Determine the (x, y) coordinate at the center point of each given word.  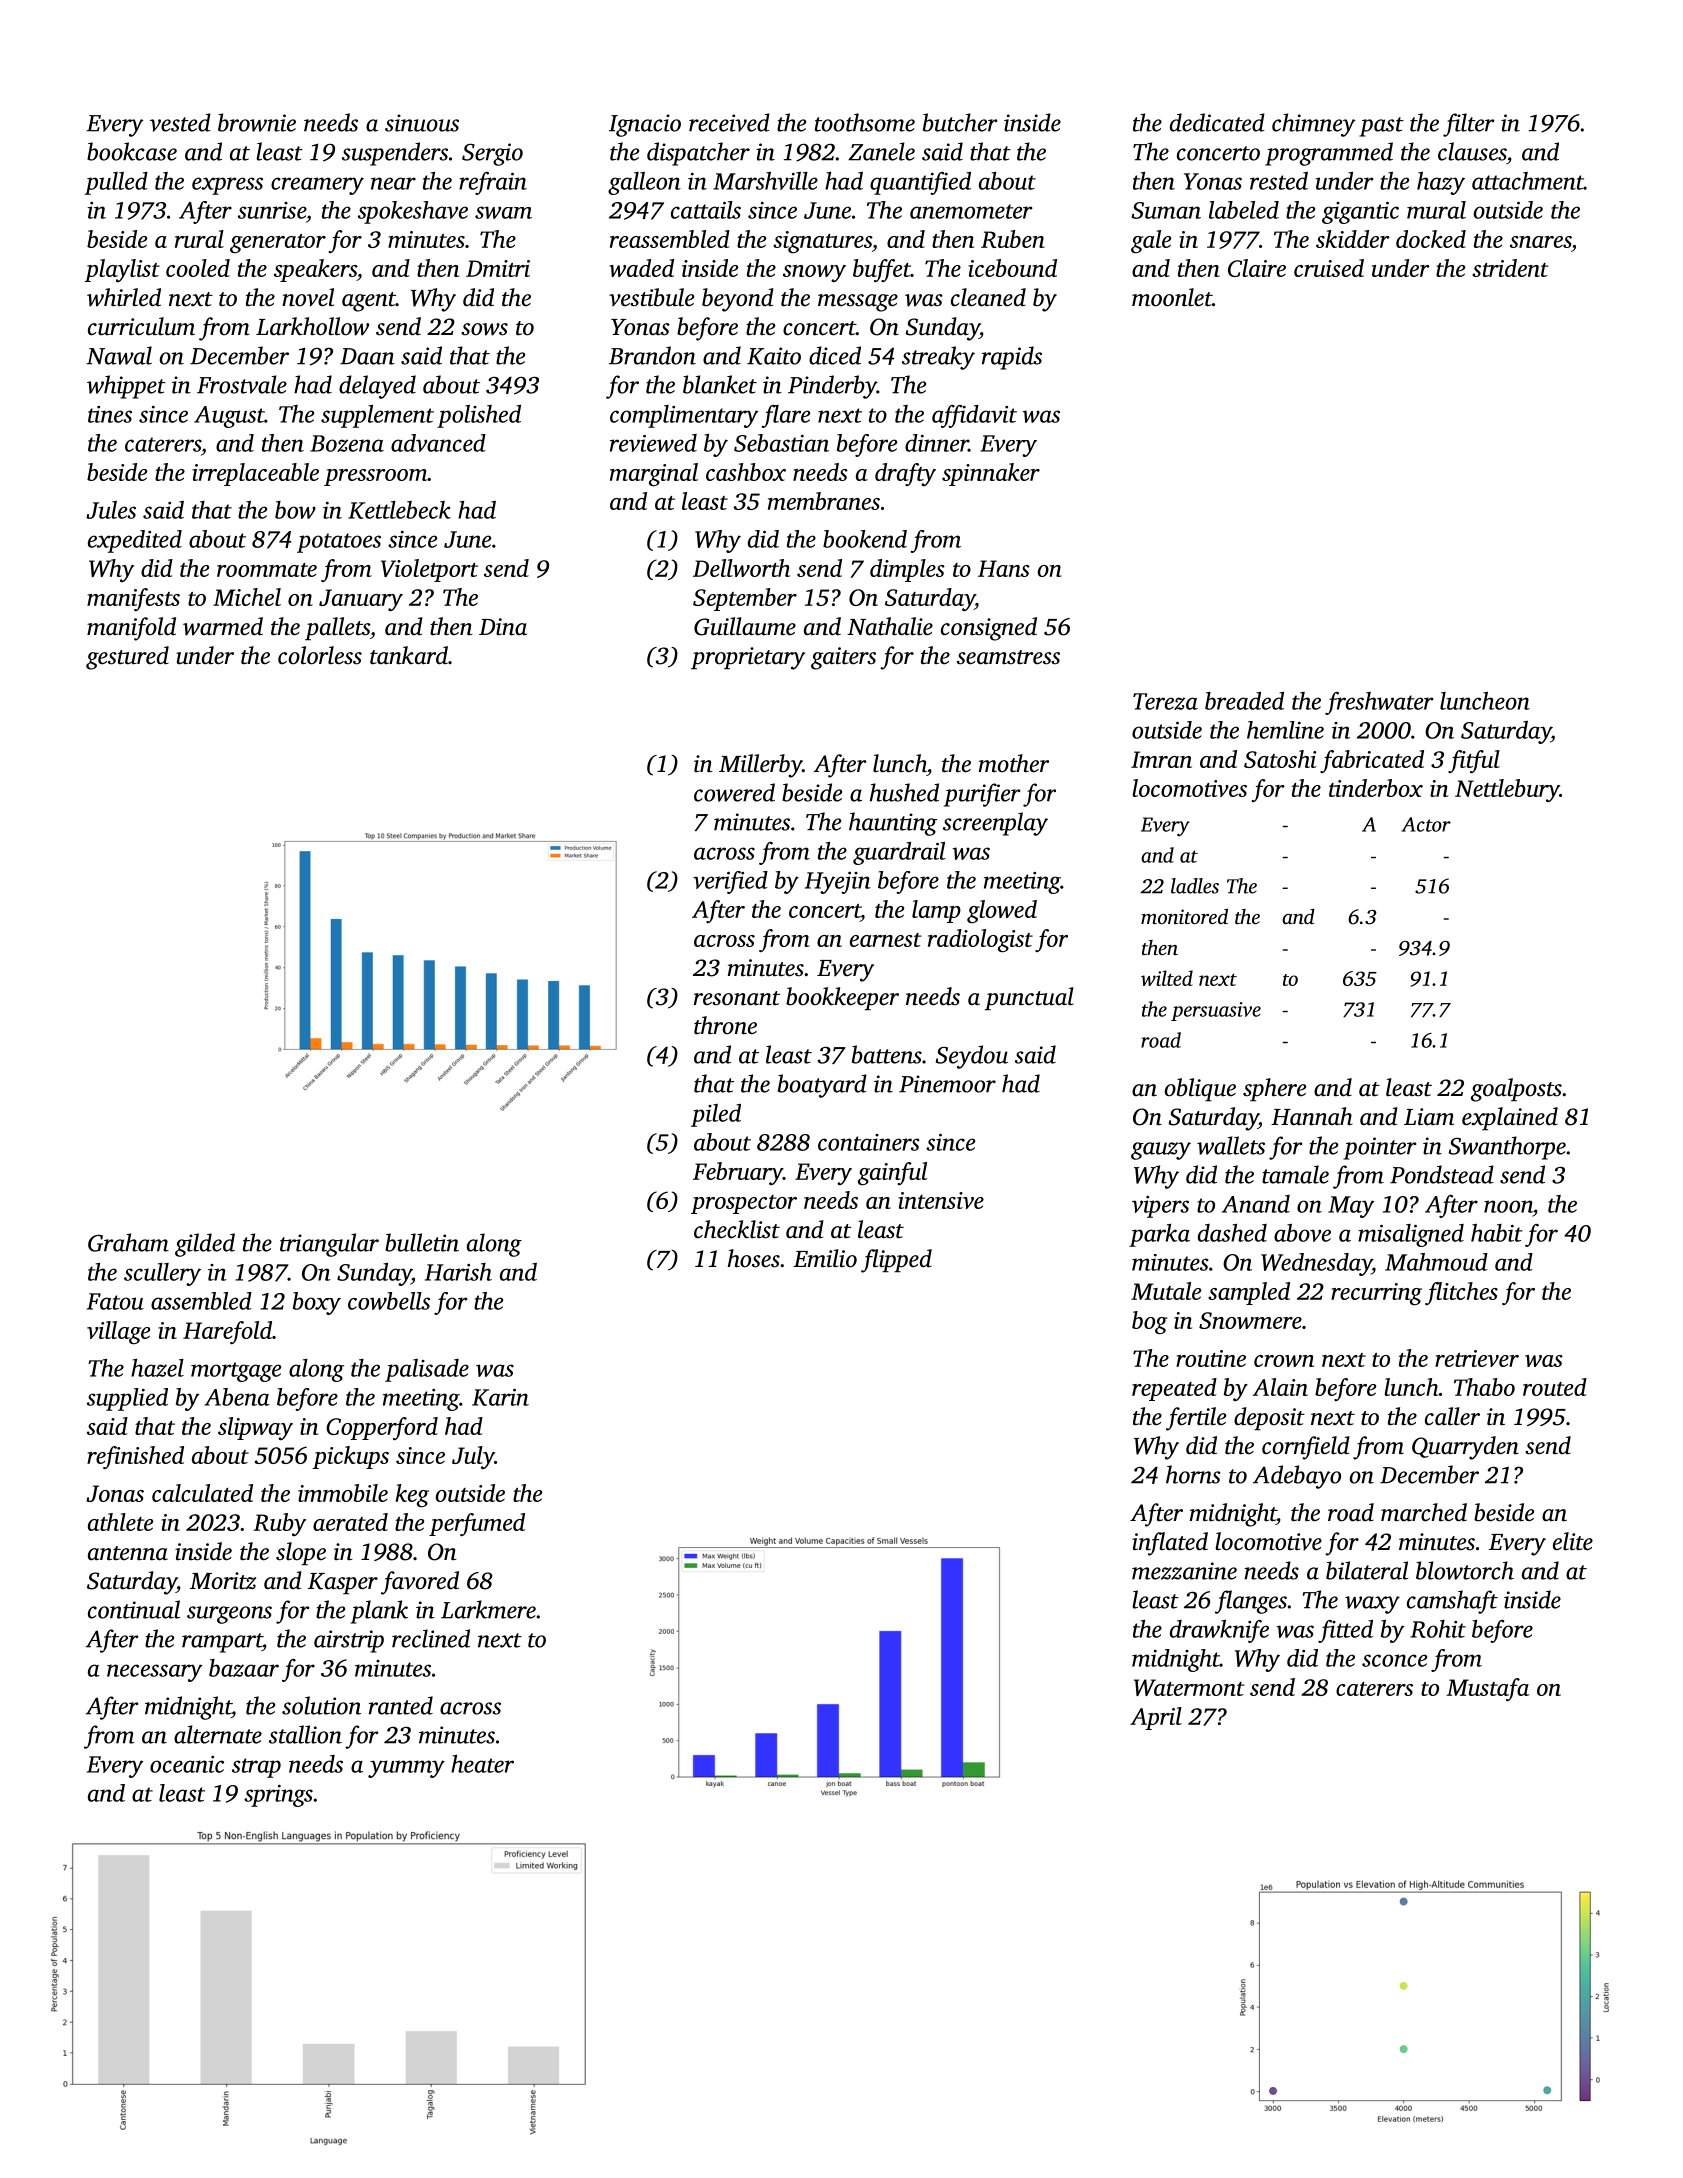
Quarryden (1465, 1448)
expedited (135, 541)
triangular (329, 1245)
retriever (1477, 1358)
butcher (960, 122)
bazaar (244, 1668)
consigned (989, 629)
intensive (941, 1200)
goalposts (1516, 1090)
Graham (128, 1242)
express (227, 186)
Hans (1004, 568)
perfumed (477, 1524)
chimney (1313, 125)
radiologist (980, 940)
